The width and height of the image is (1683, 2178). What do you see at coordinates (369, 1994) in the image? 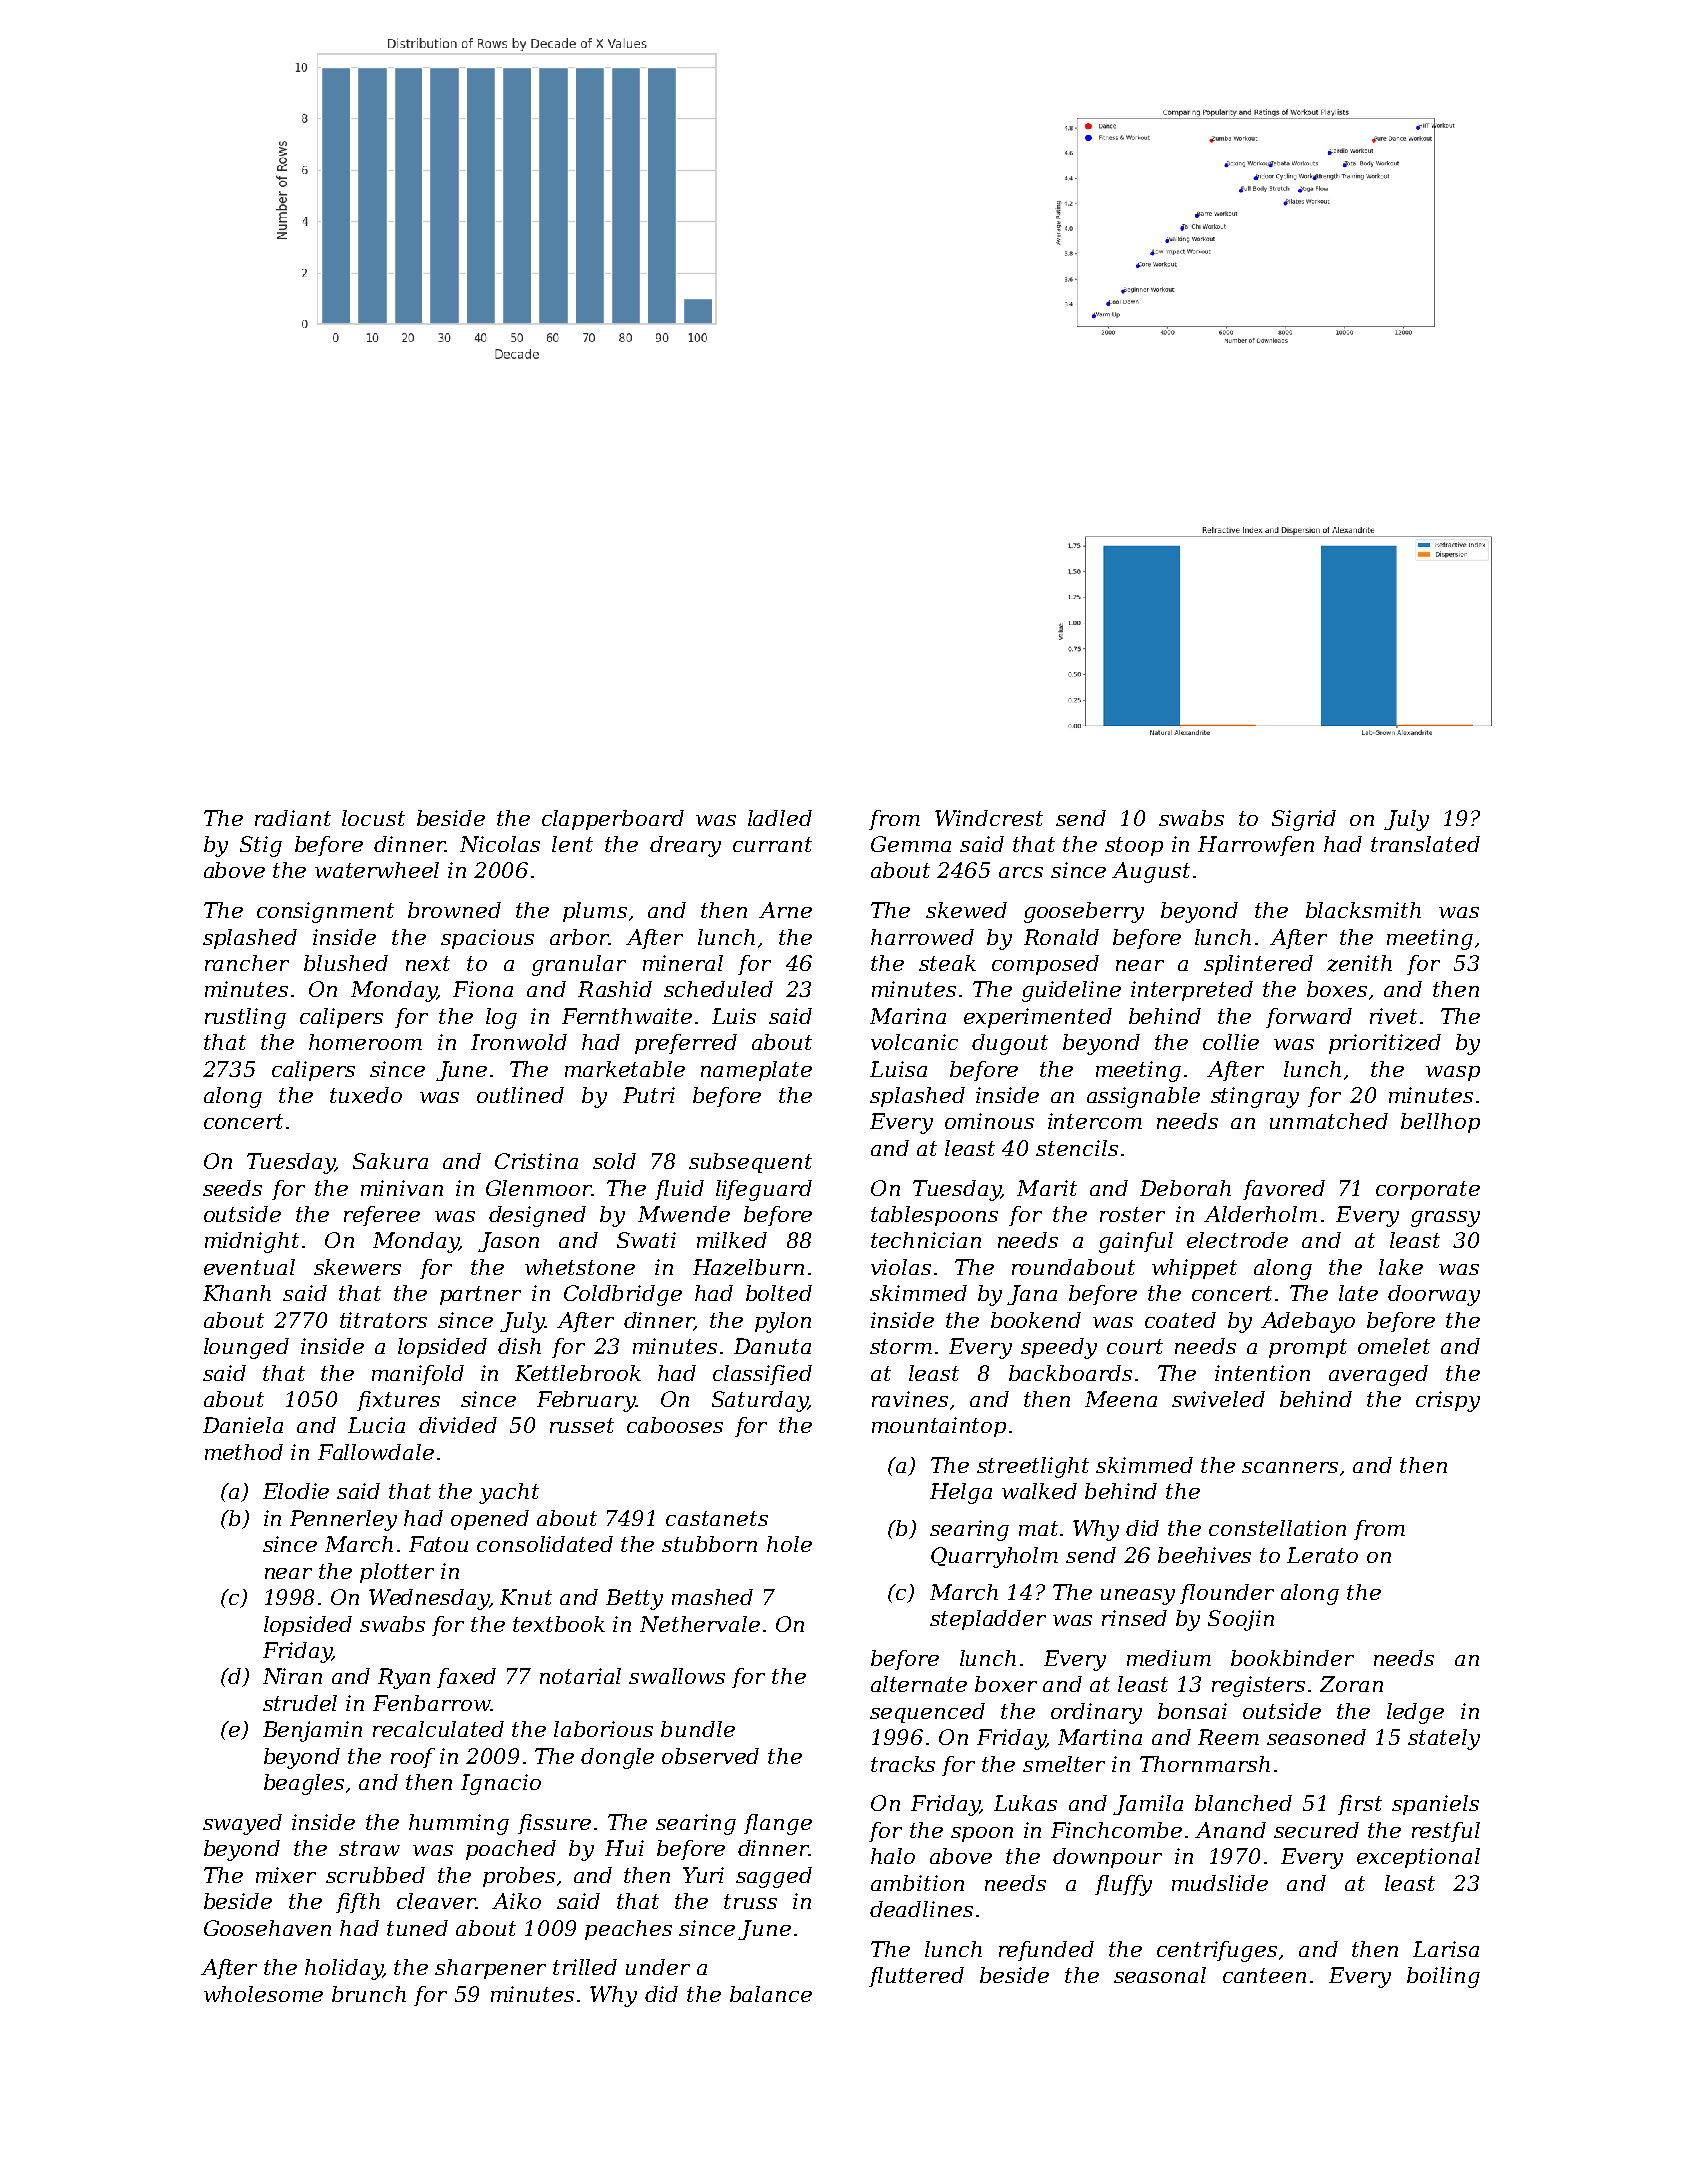
I see `brunch` at bounding box center [369, 1994].
